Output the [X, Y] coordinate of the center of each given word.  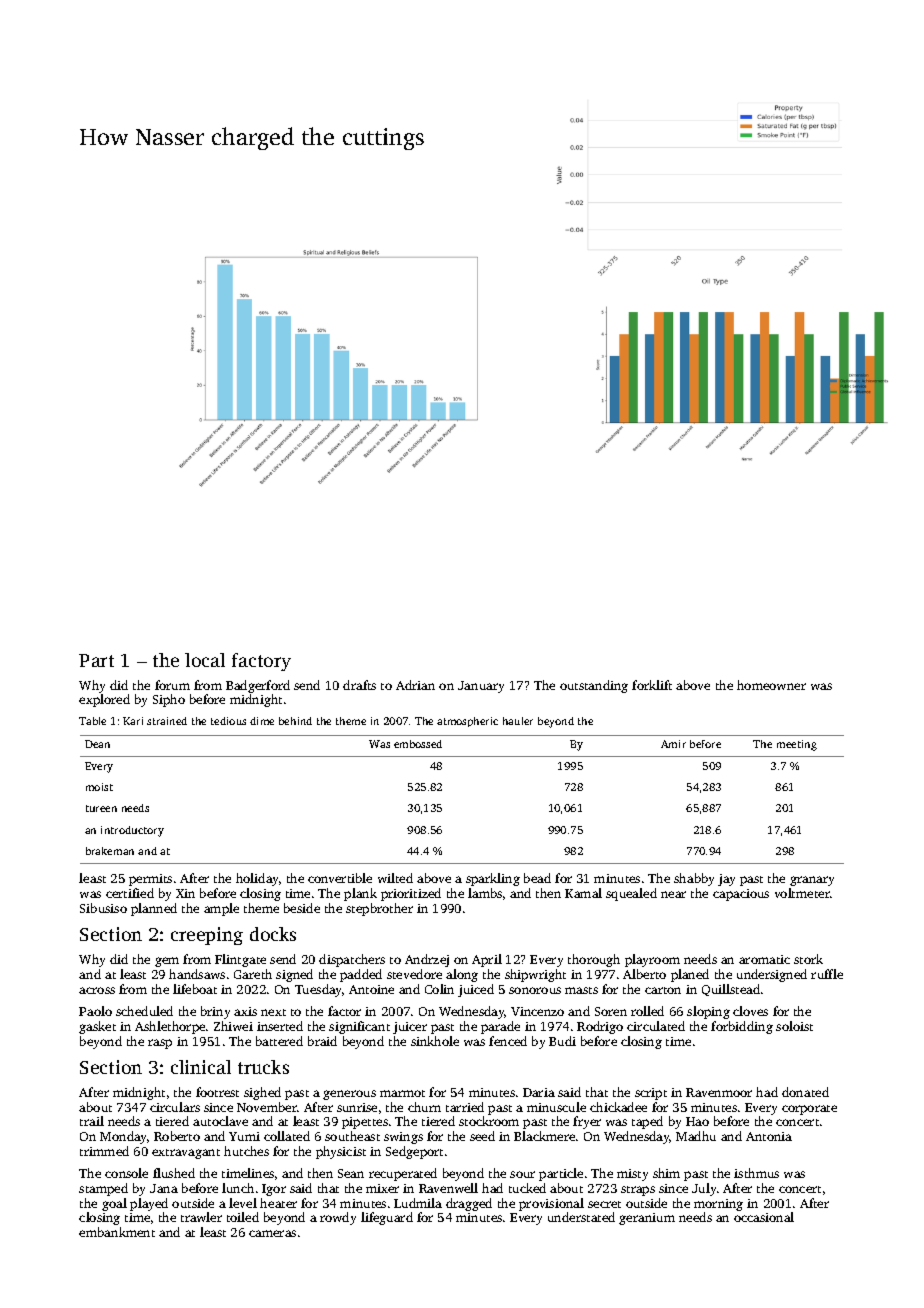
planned [154, 909]
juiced [476, 990]
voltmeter [802, 893]
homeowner [771, 685]
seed [482, 1136]
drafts [359, 685]
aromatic [764, 959]
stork [808, 959]
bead [537, 878]
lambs [485, 893]
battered [279, 1041]
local [205, 660]
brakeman [110, 851]
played [149, 1204]
